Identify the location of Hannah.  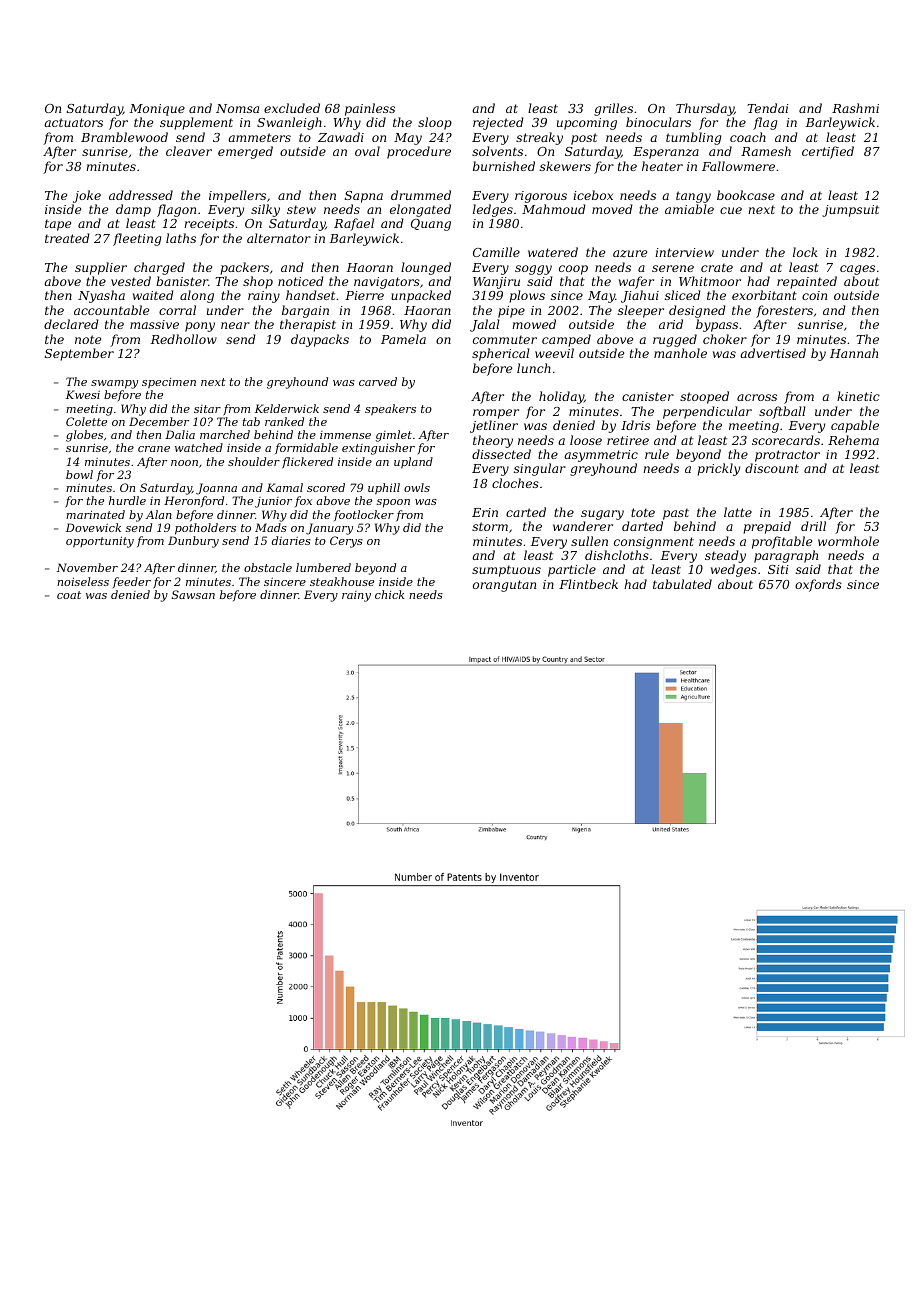
(854, 353).
